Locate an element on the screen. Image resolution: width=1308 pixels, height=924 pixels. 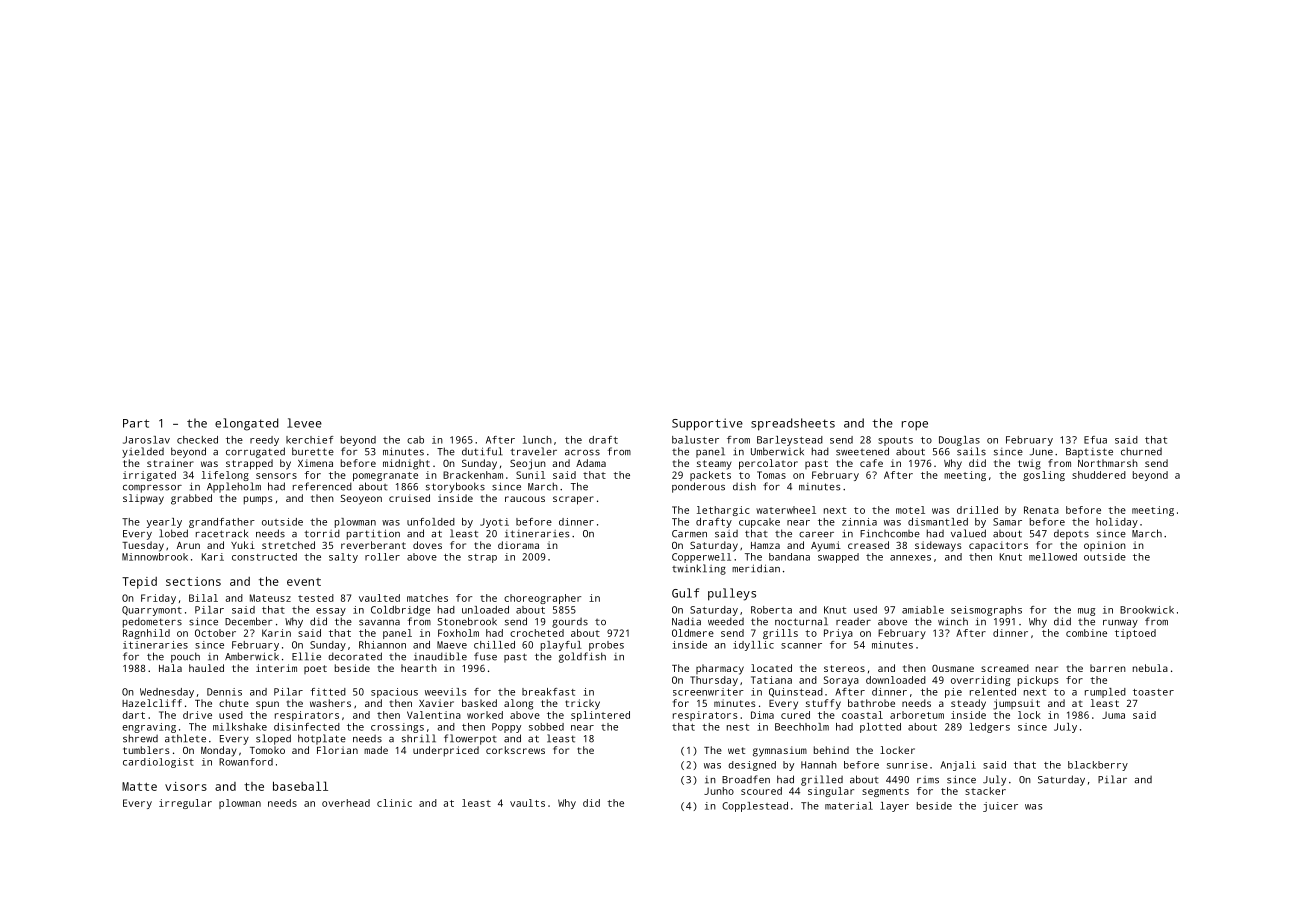
seismographs is located at coordinates (986, 611).
